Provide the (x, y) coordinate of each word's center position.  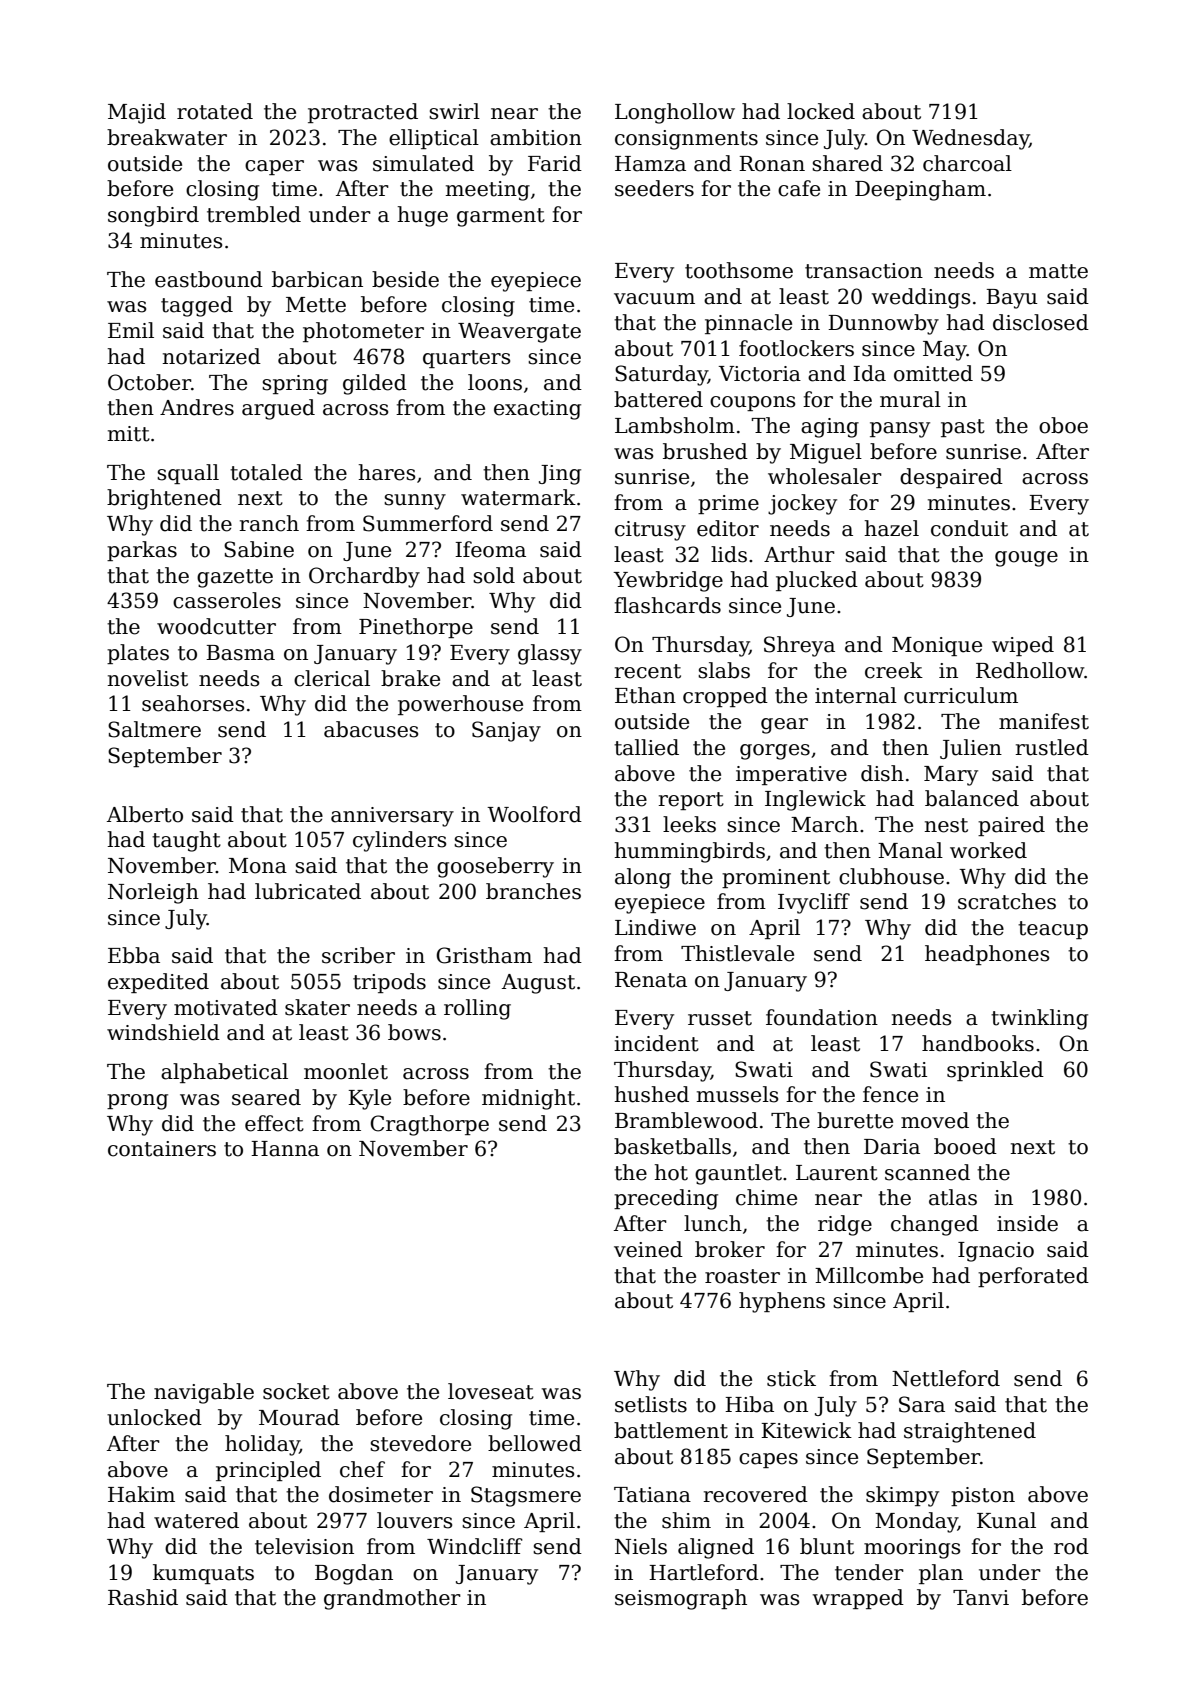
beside (405, 279)
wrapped (858, 1599)
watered (196, 1520)
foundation (822, 1017)
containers (162, 1149)
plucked (817, 581)
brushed (705, 451)
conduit (969, 528)
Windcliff (475, 1546)
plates (138, 654)
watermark (518, 497)
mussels (737, 1094)
